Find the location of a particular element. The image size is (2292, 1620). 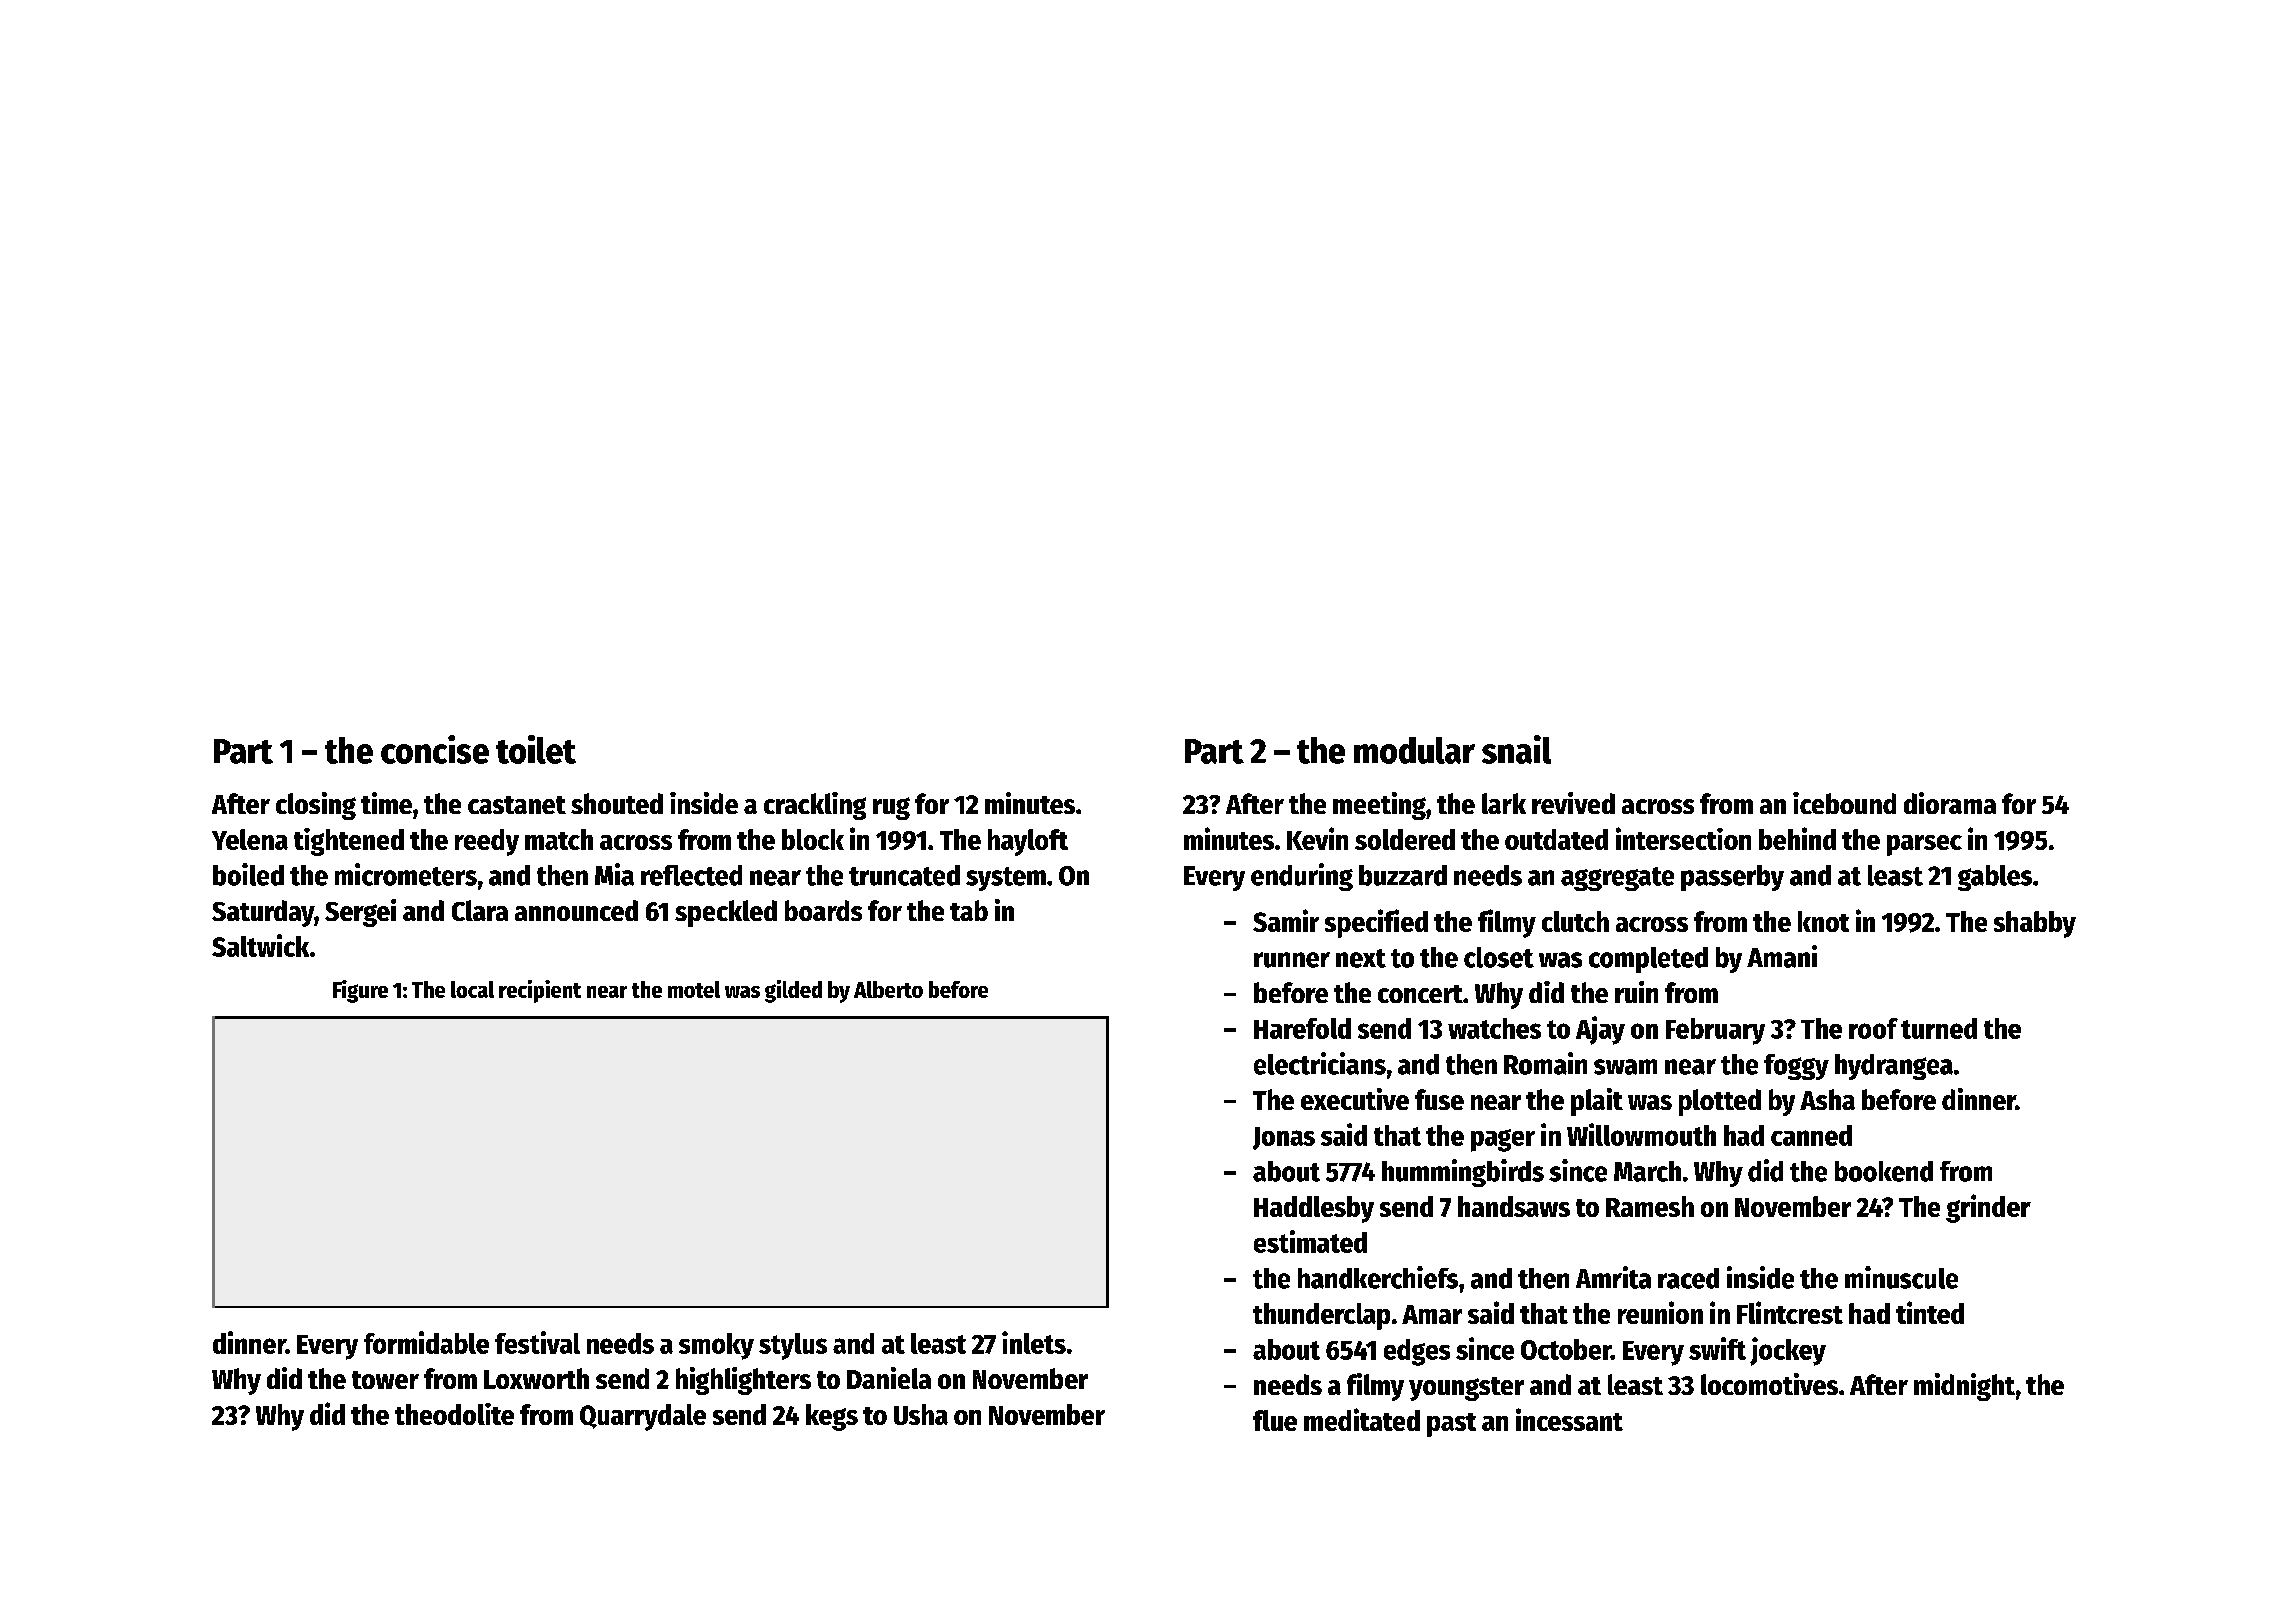

concise is located at coordinates (435, 749).
